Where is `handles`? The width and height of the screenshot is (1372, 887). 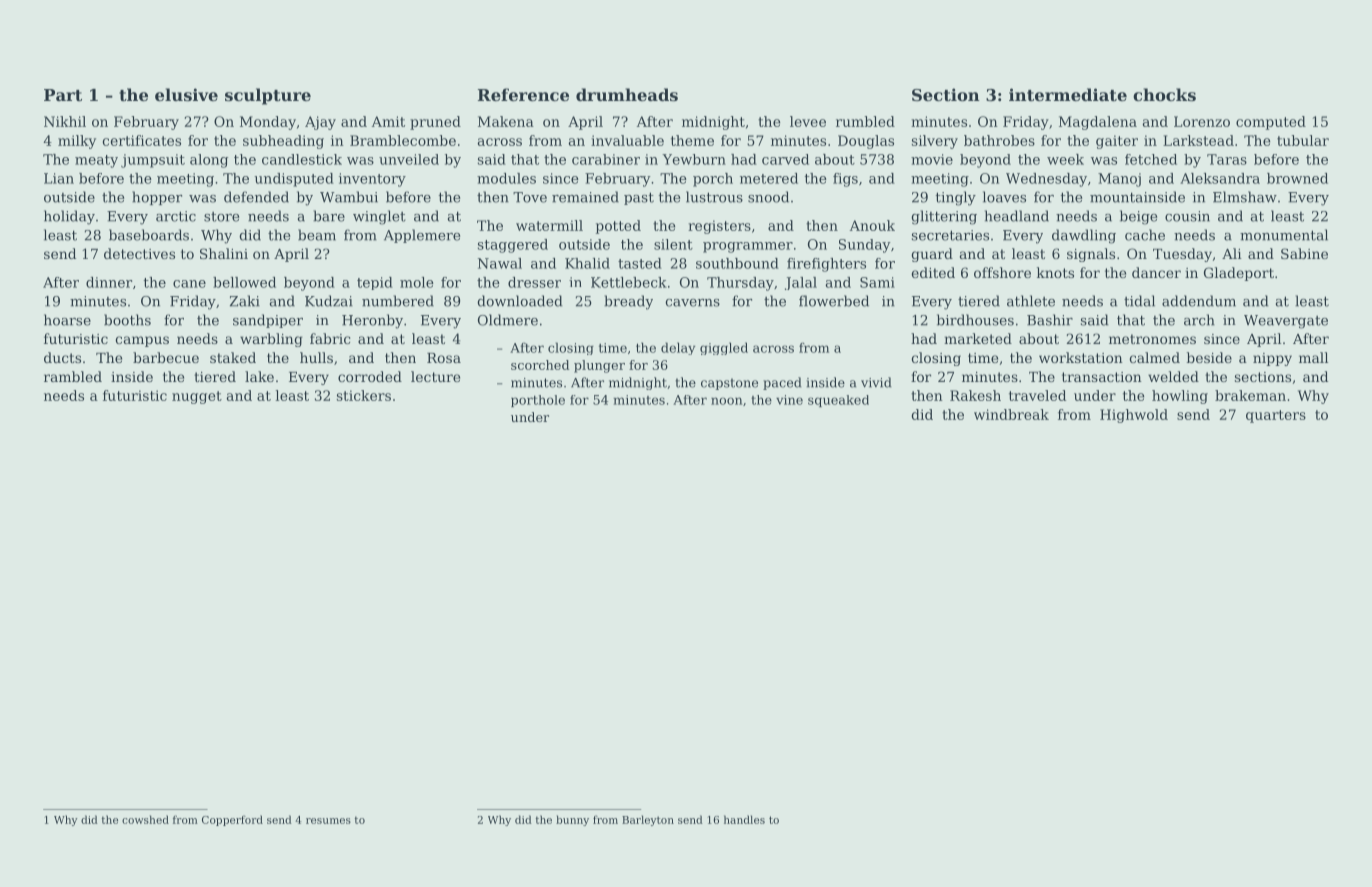
handles is located at coordinates (744, 819).
